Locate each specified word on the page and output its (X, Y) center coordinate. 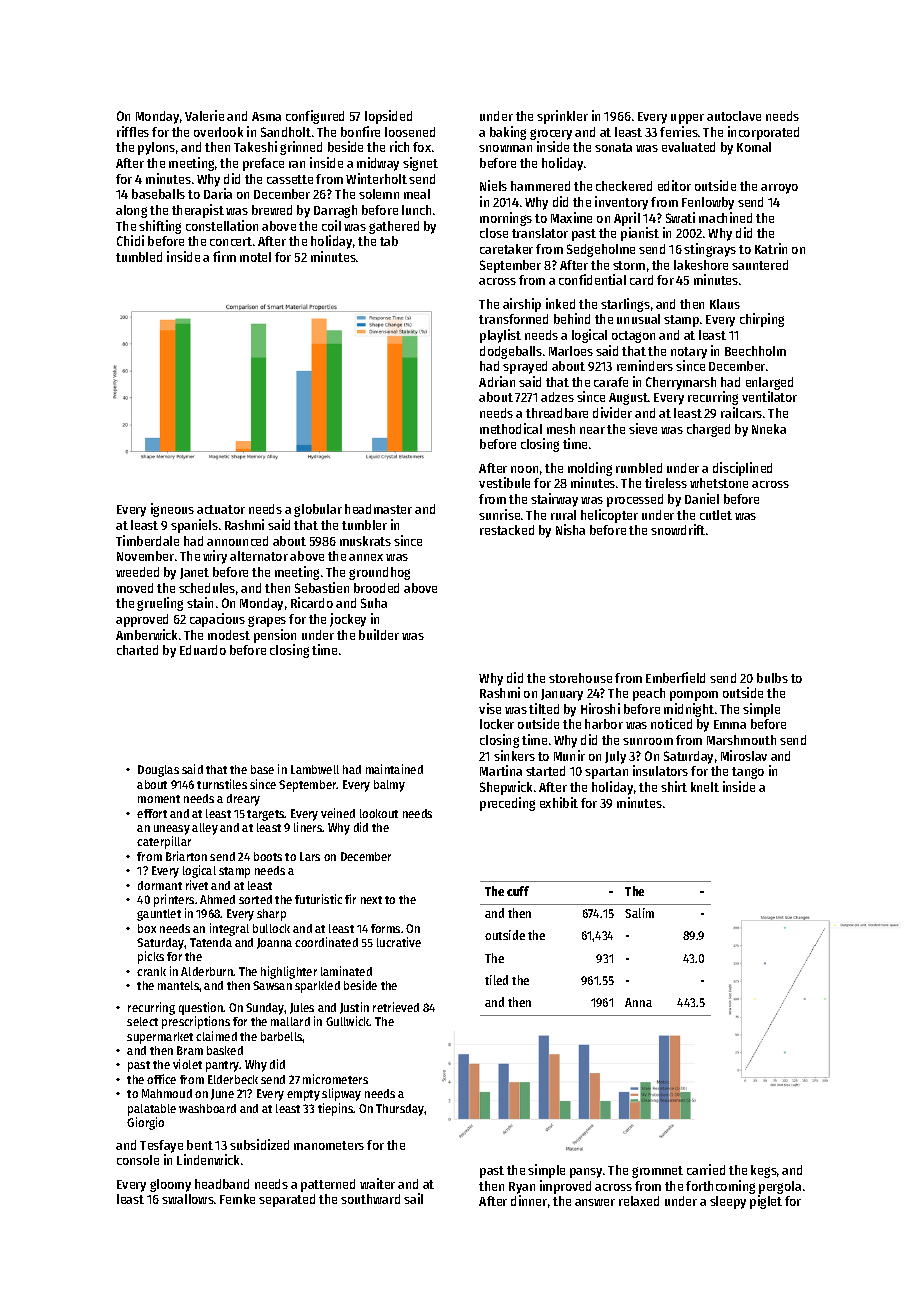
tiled (496, 980)
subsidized (259, 1144)
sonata (613, 147)
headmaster (378, 509)
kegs (764, 1171)
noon (524, 469)
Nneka (769, 429)
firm (224, 256)
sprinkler (562, 117)
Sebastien (322, 587)
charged (708, 430)
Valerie (204, 115)
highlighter (289, 972)
